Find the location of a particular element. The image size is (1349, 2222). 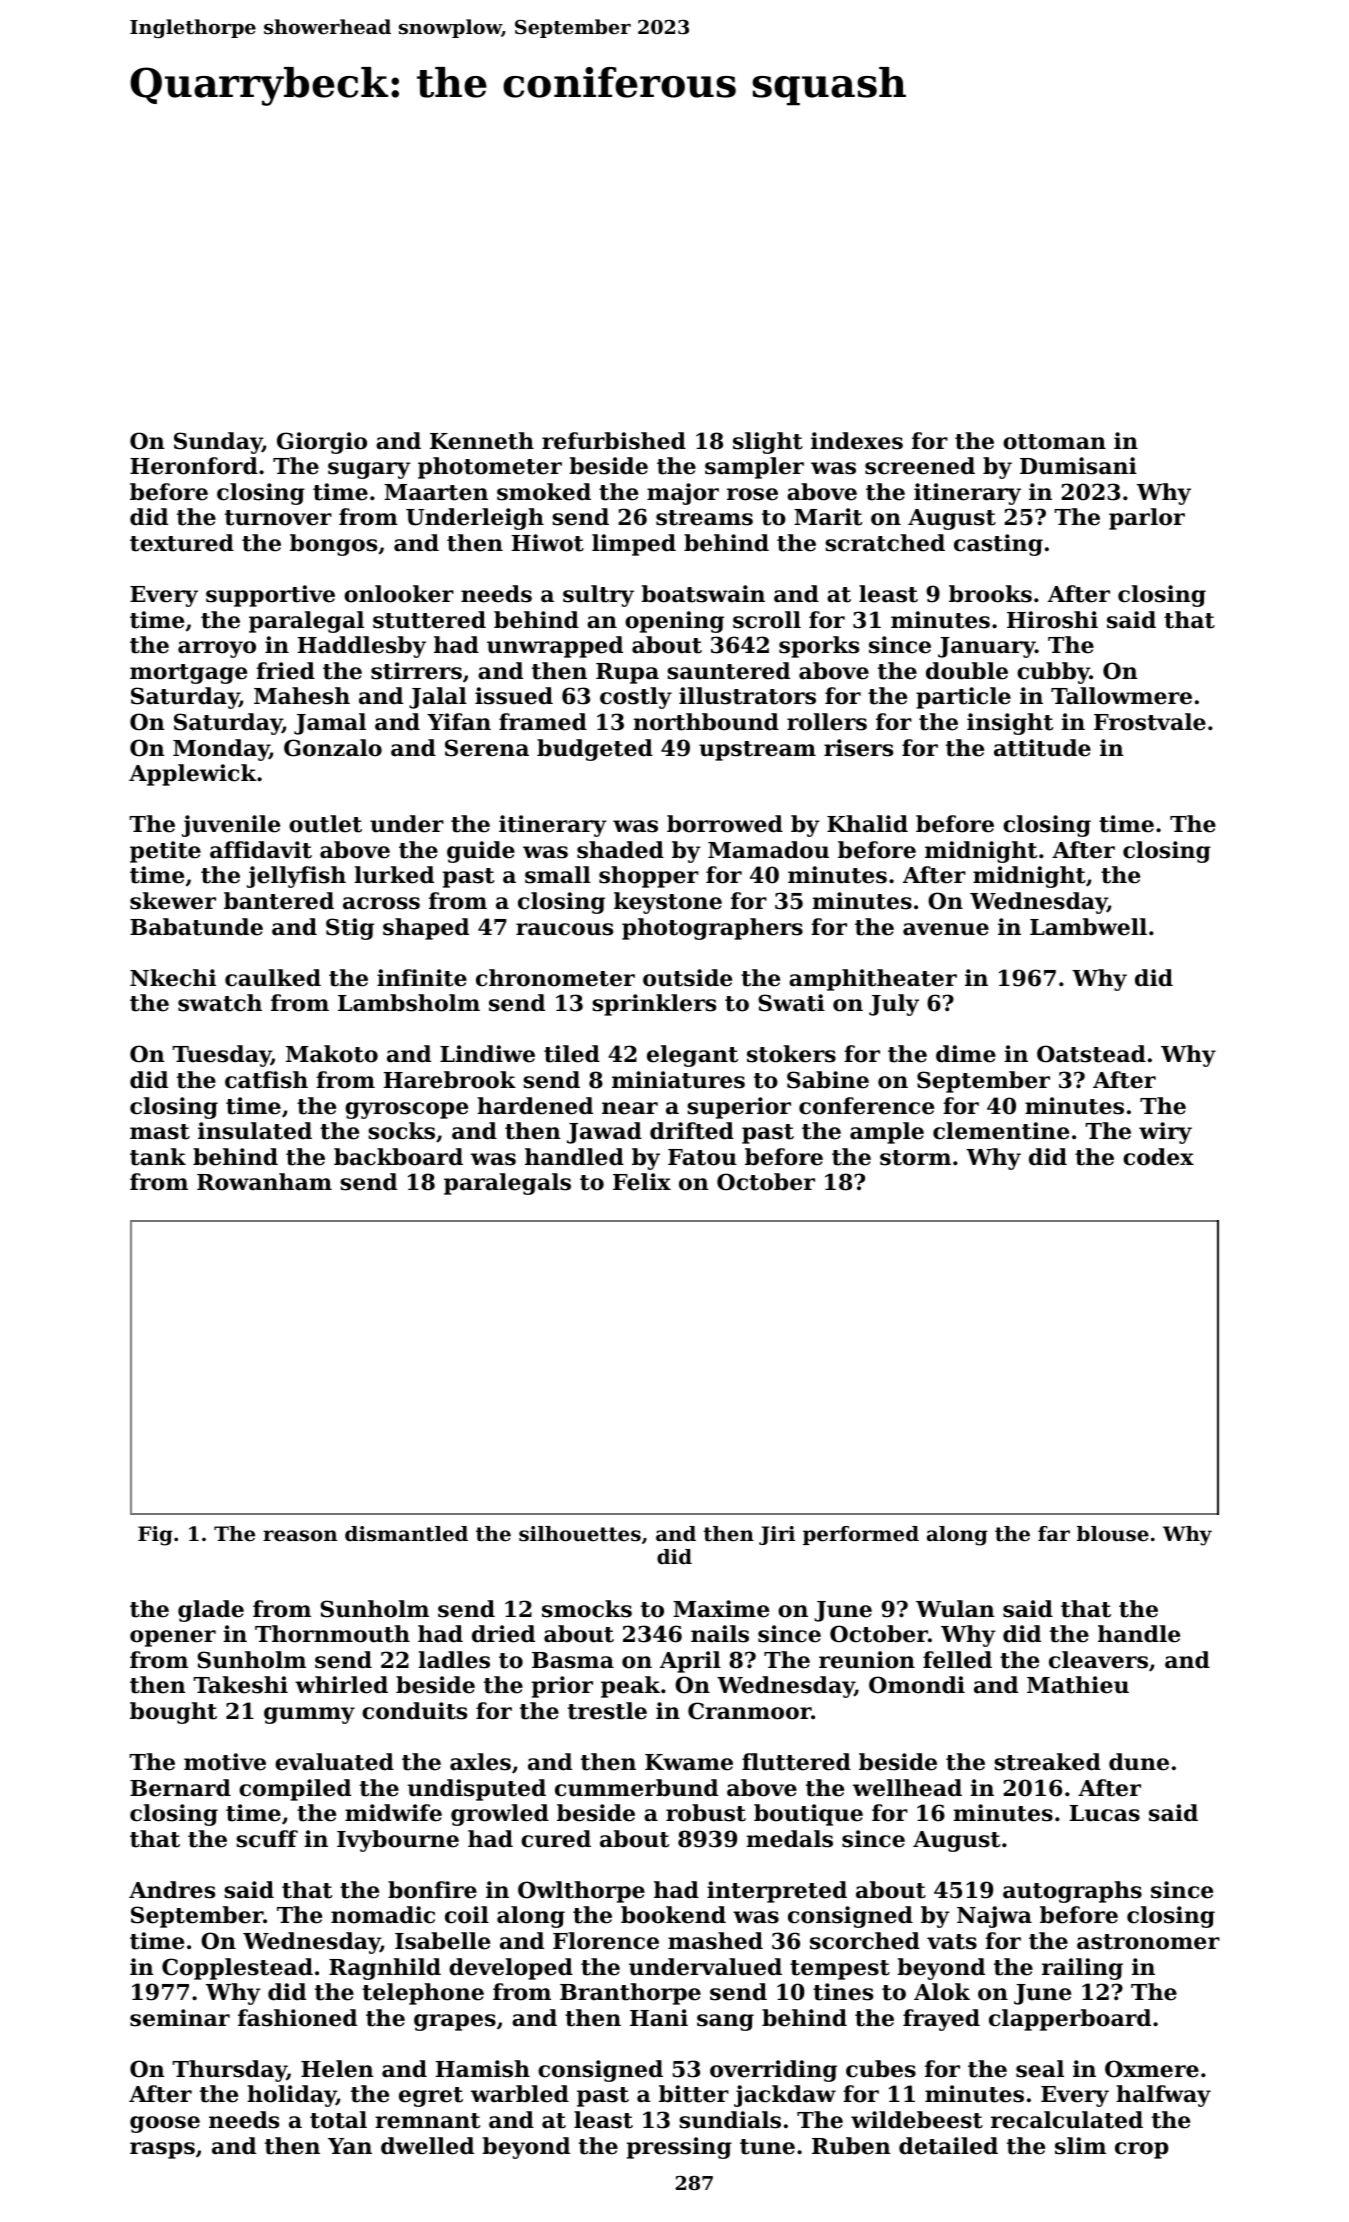

shaded is located at coordinates (620, 850).
